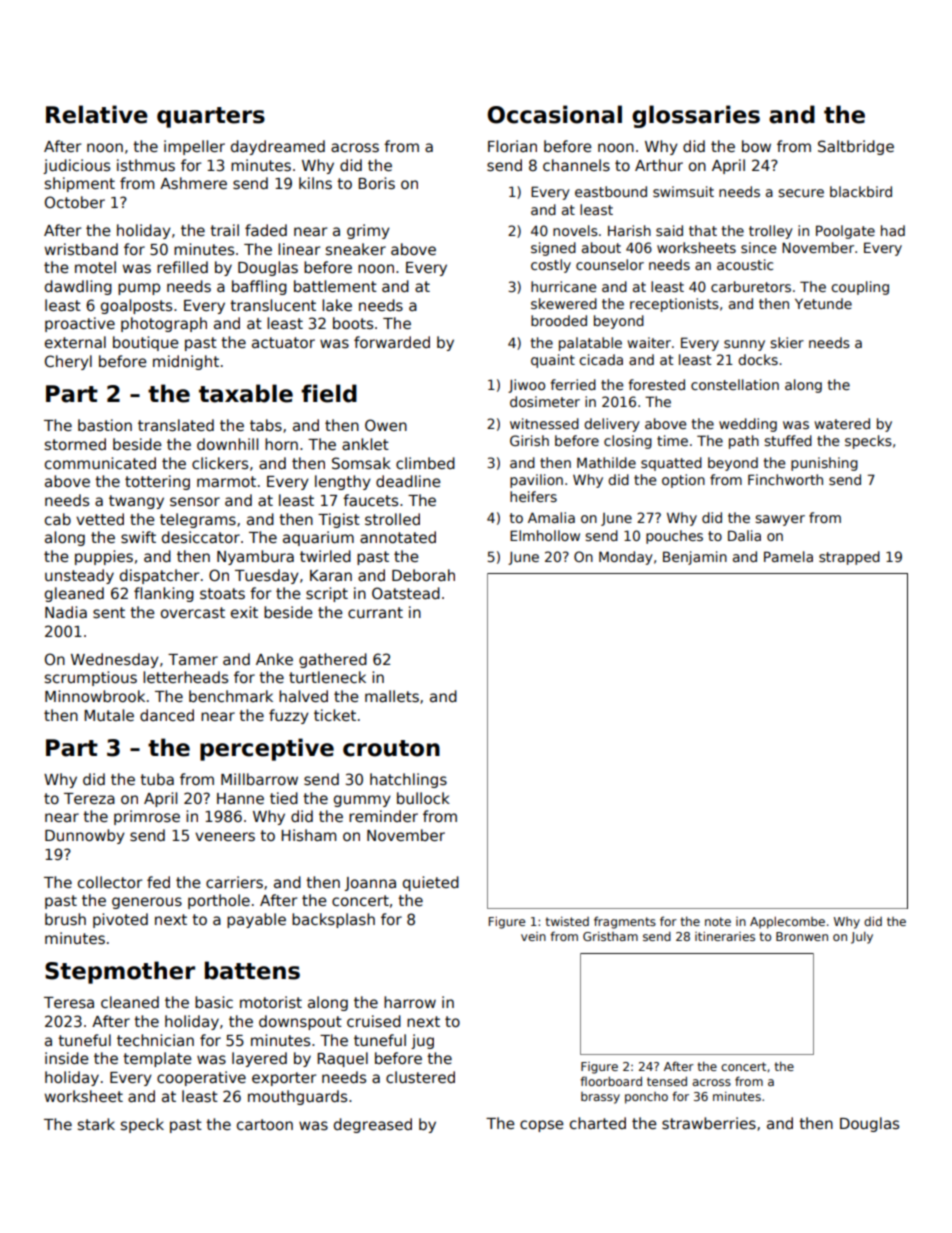  I want to click on Benjamin, so click(695, 558).
